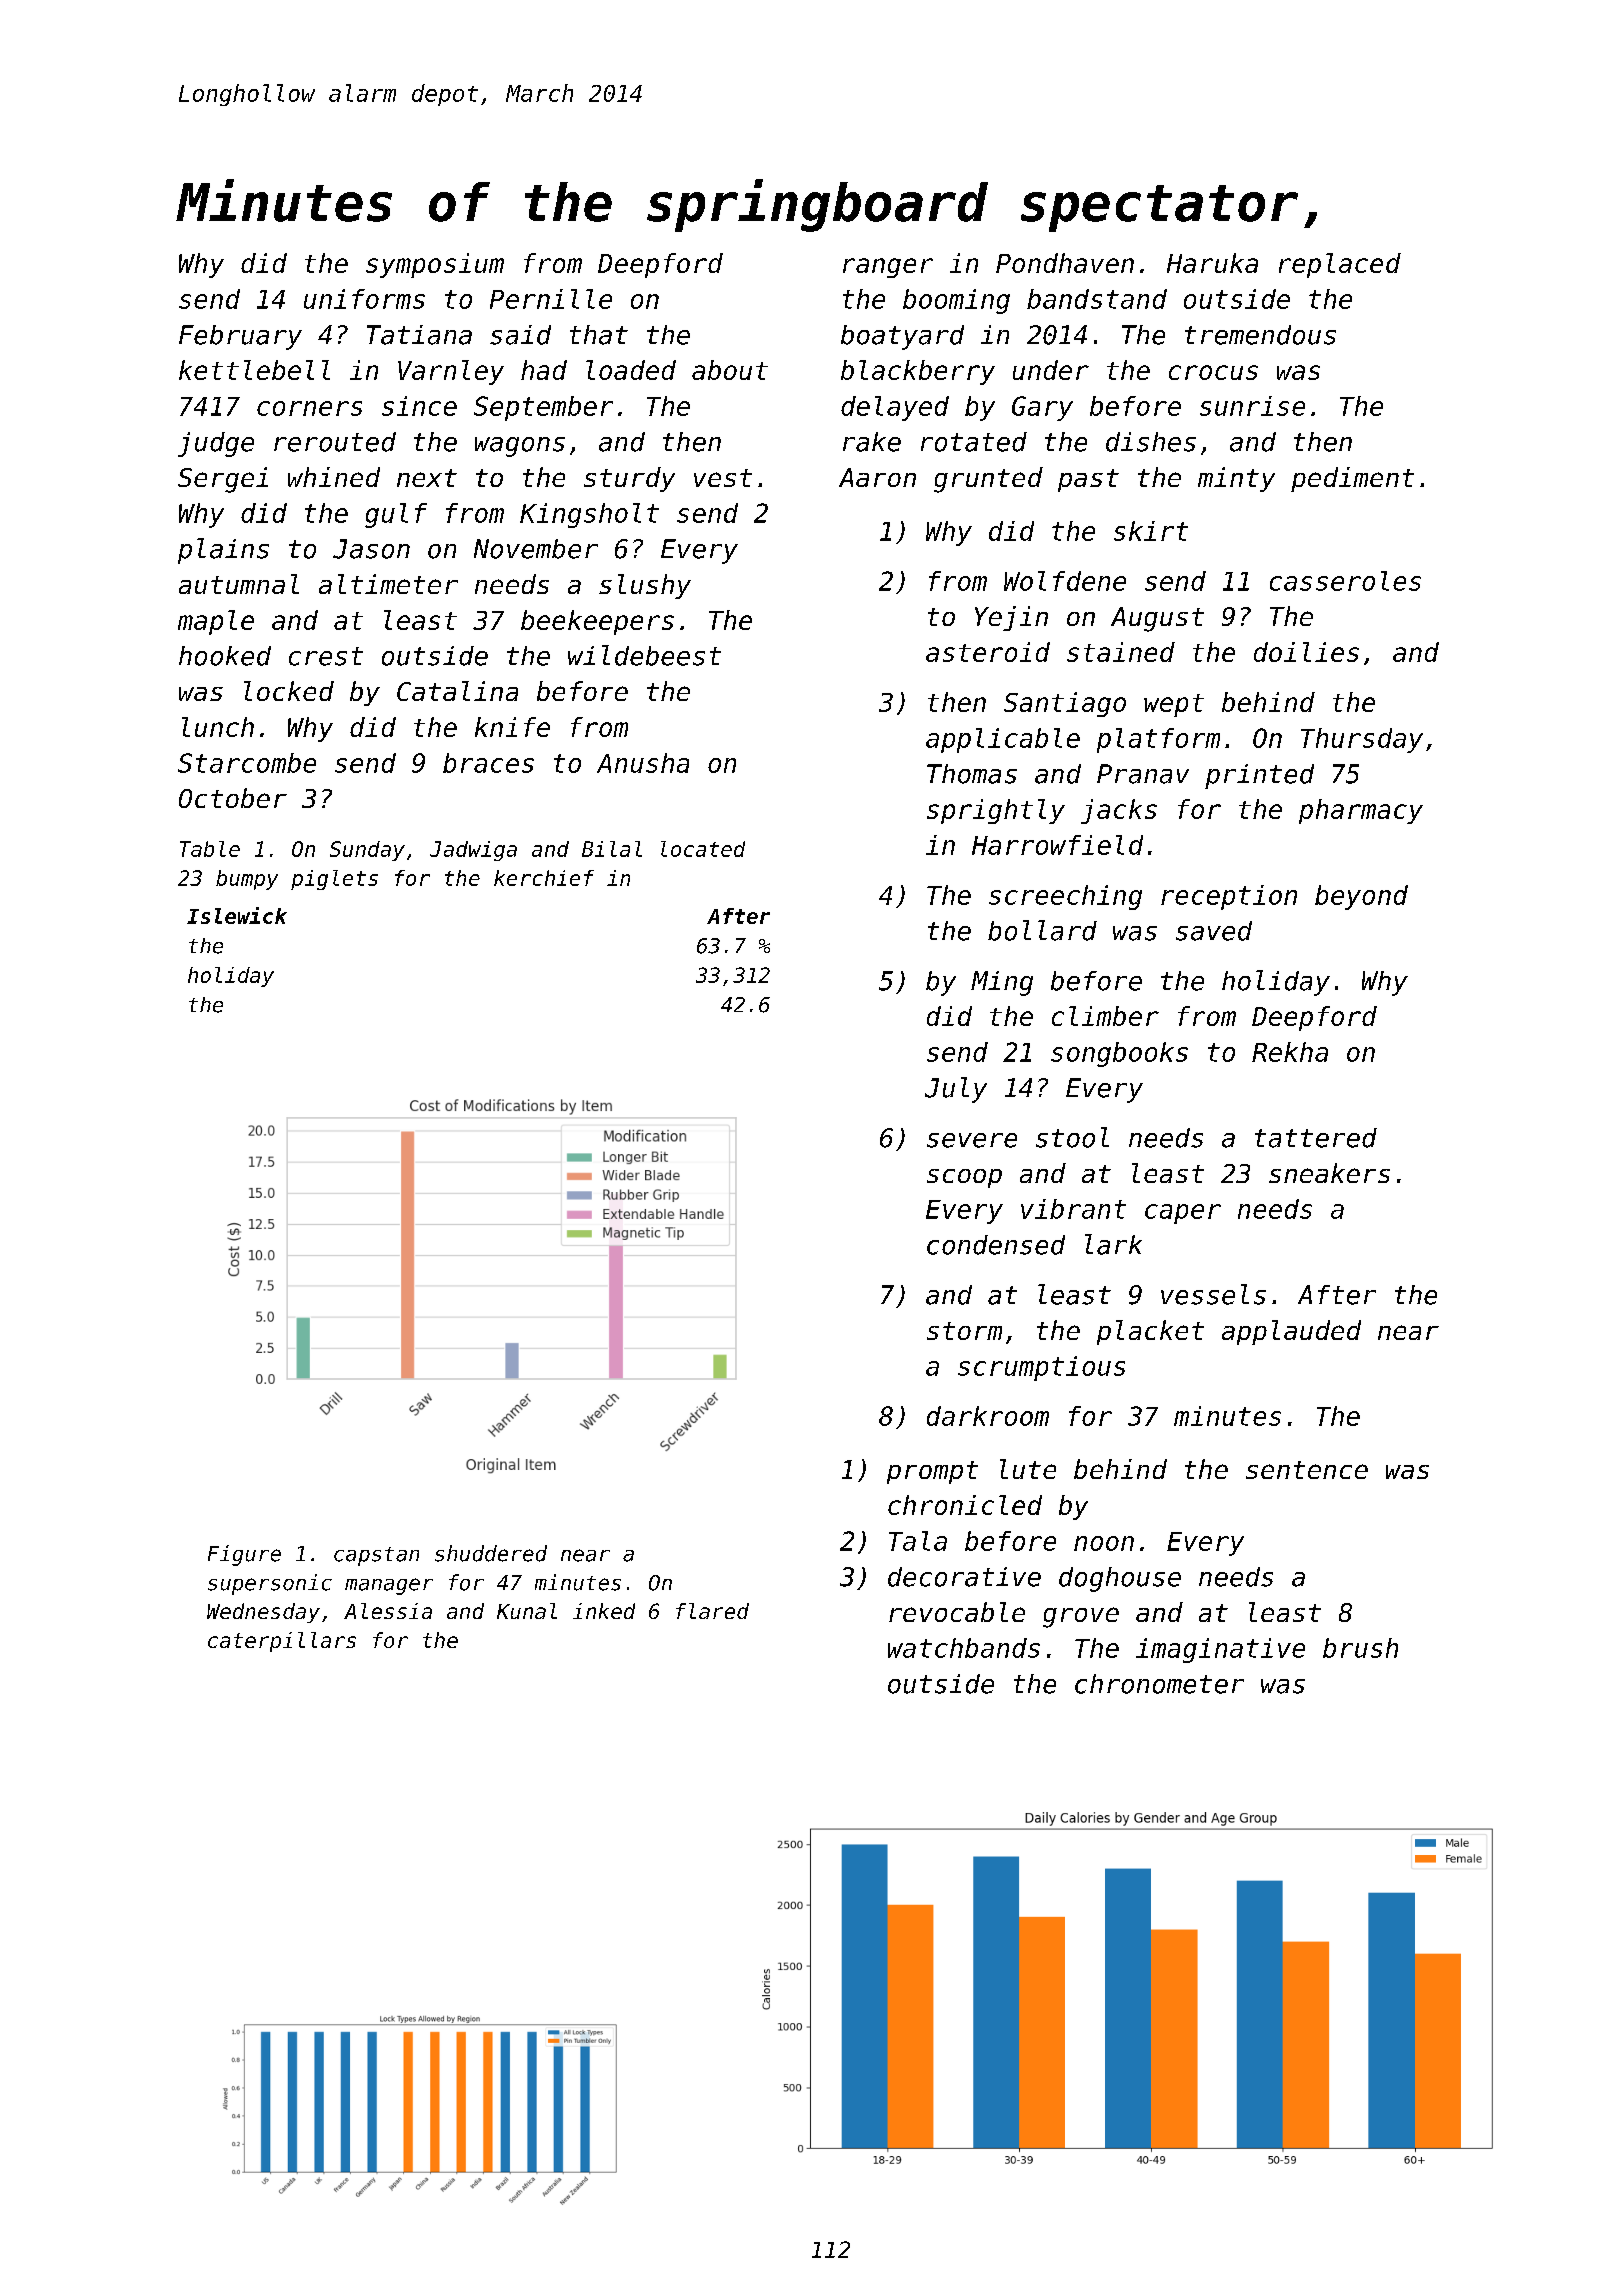 This screenshot has height=2292, width=1620. I want to click on Figure, so click(244, 1555).
